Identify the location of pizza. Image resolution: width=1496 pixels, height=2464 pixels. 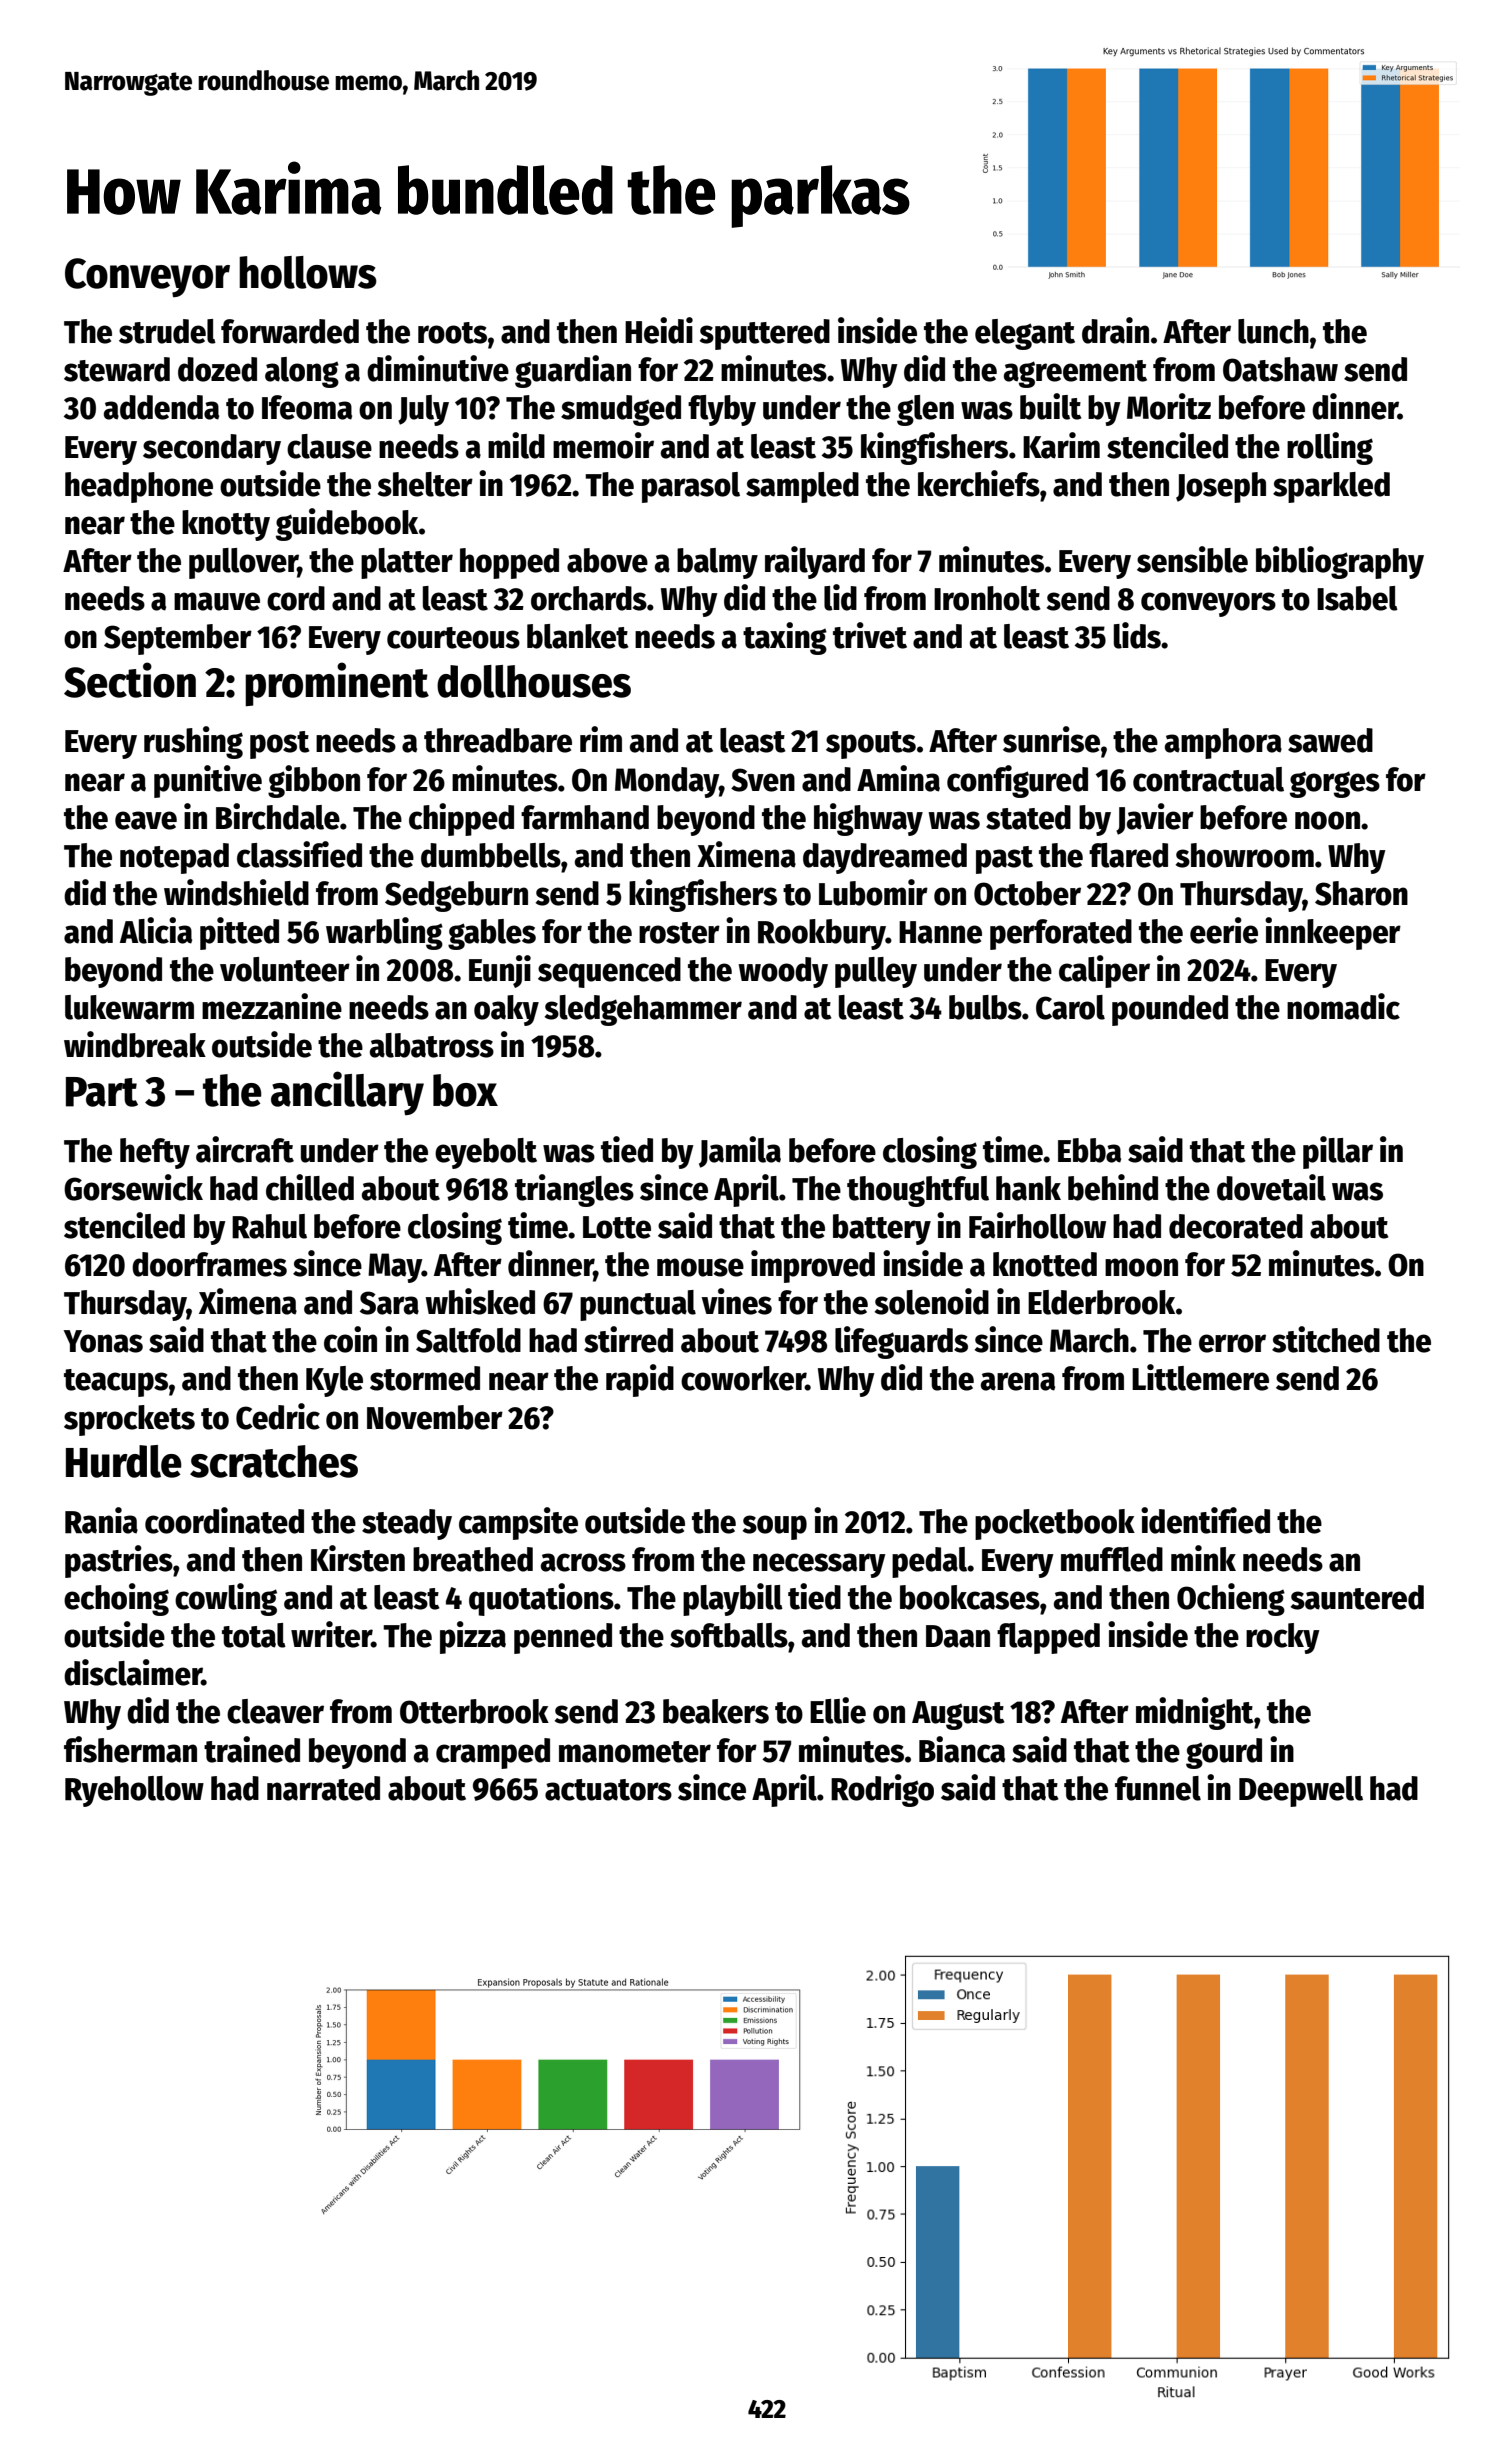
(473, 1637).
